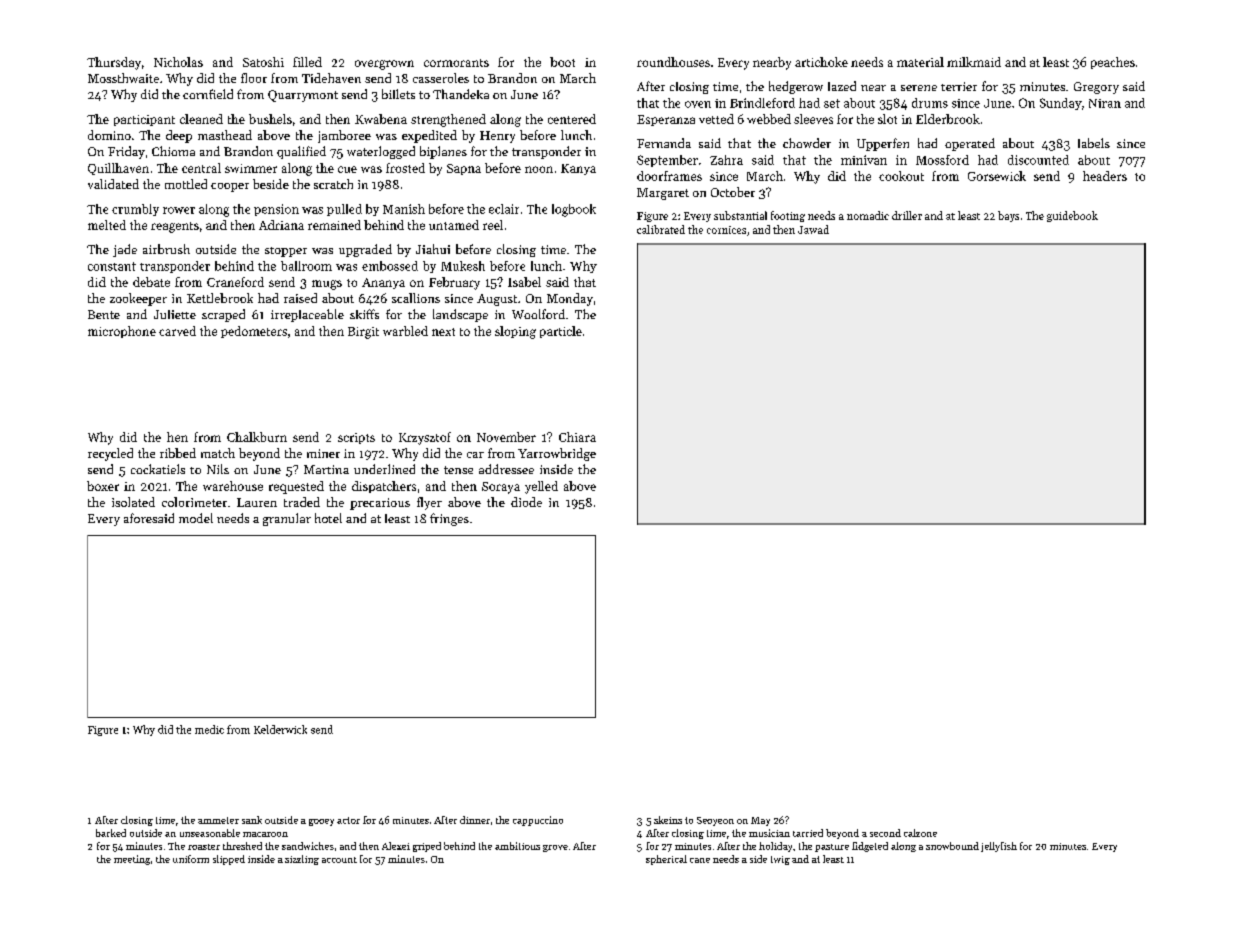 This screenshot has width=1233, height=952. Describe the element at coordinates (668, 820) in the screenshot. I see `skeins` at that location.
